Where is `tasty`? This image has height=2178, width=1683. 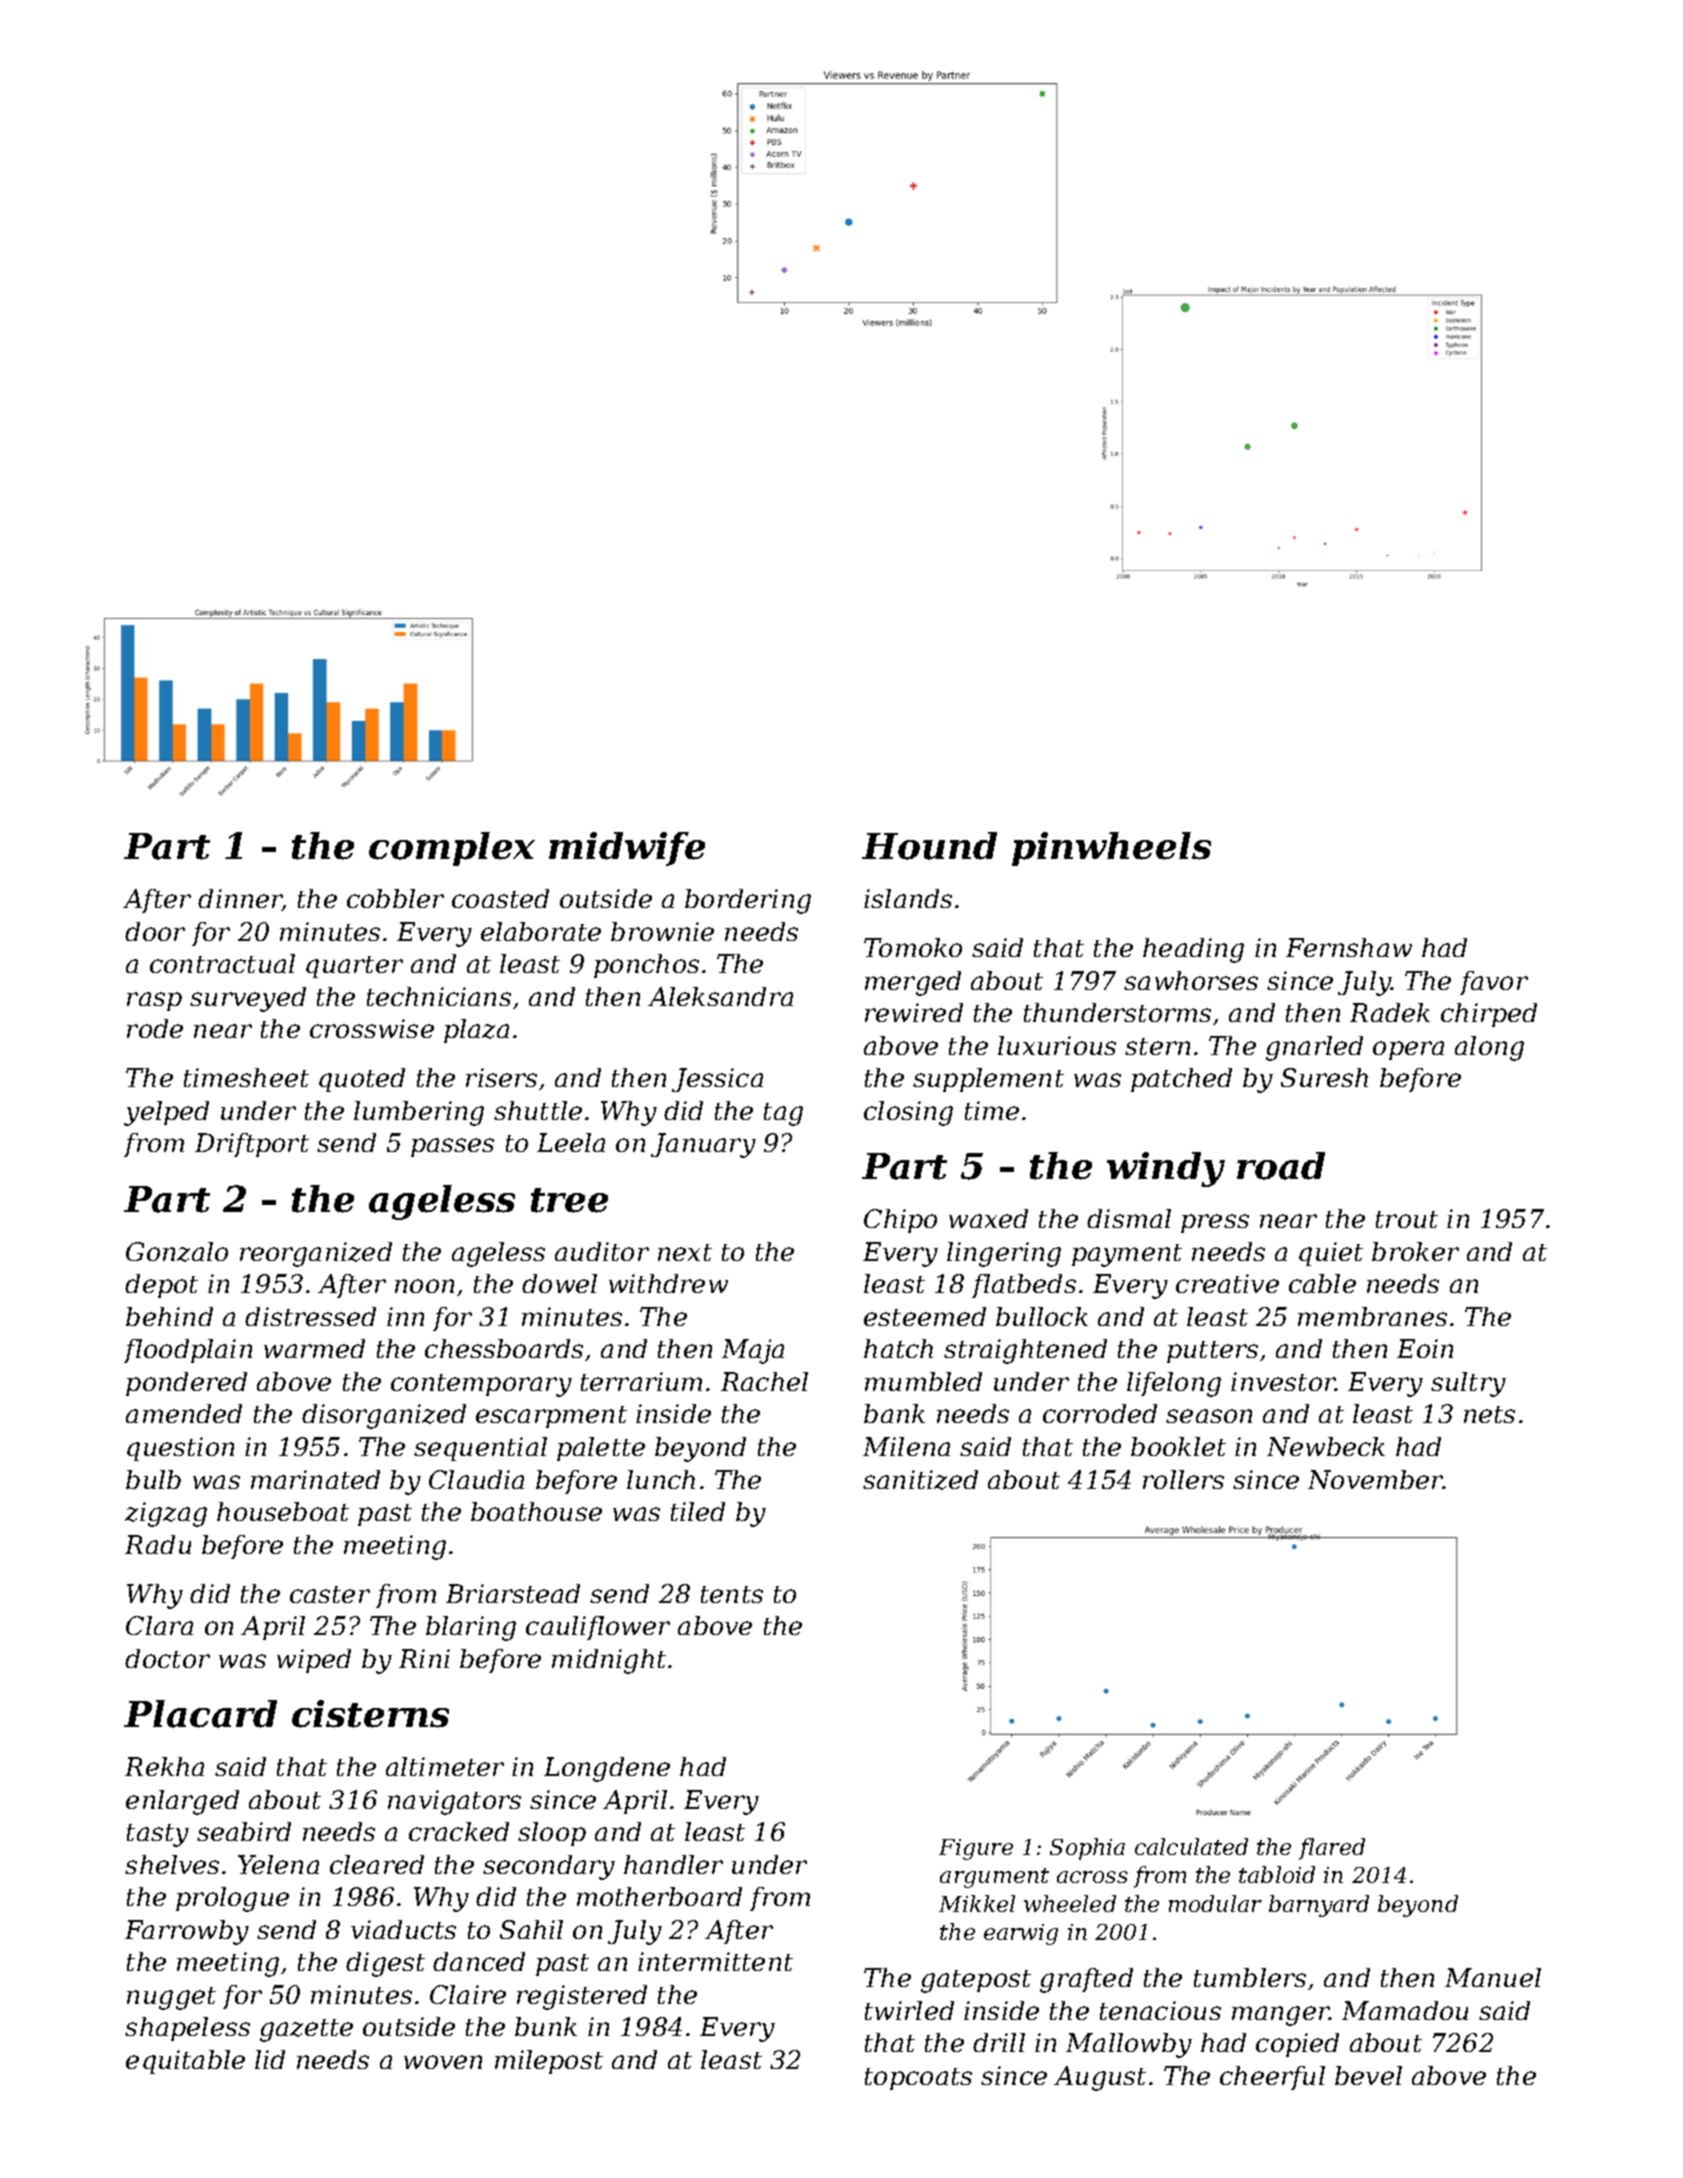 tasty is located at coordinates (158, 1835).
